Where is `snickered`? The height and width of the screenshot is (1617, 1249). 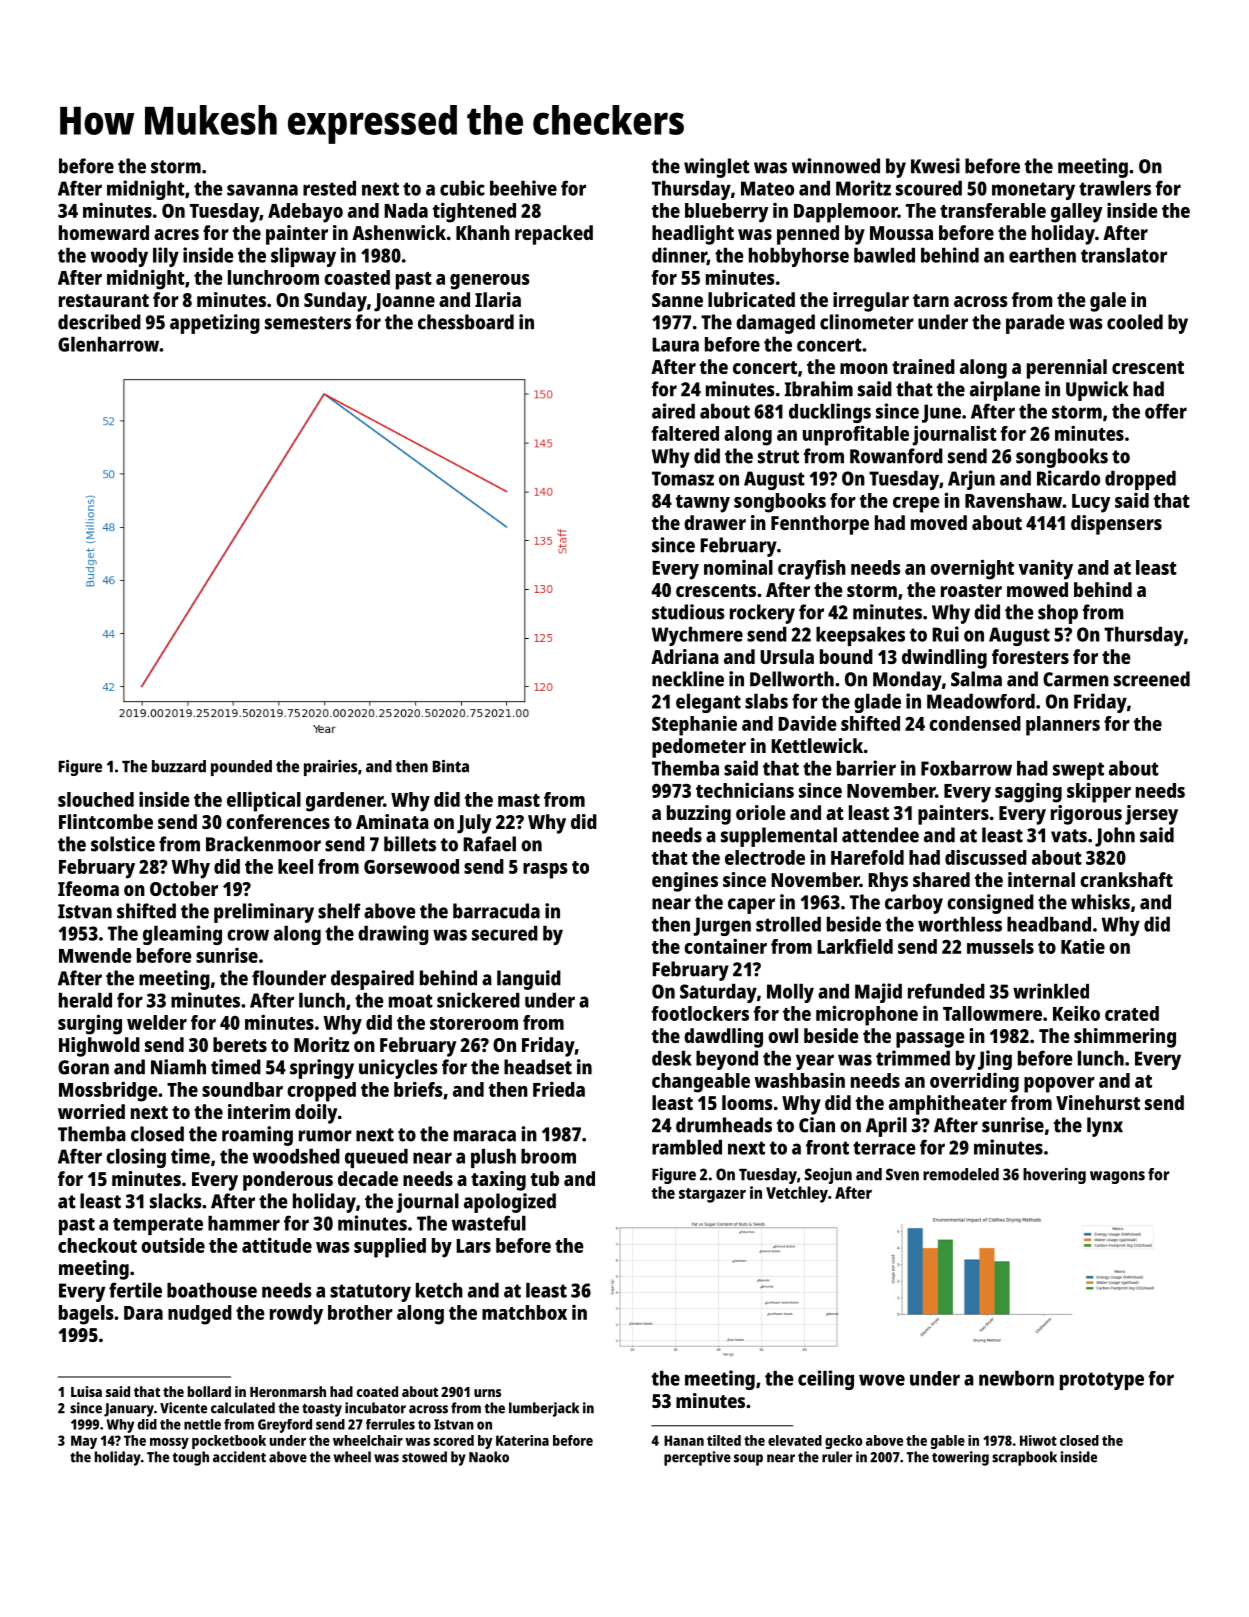
snickered is located at coordinates (478, 1000).
